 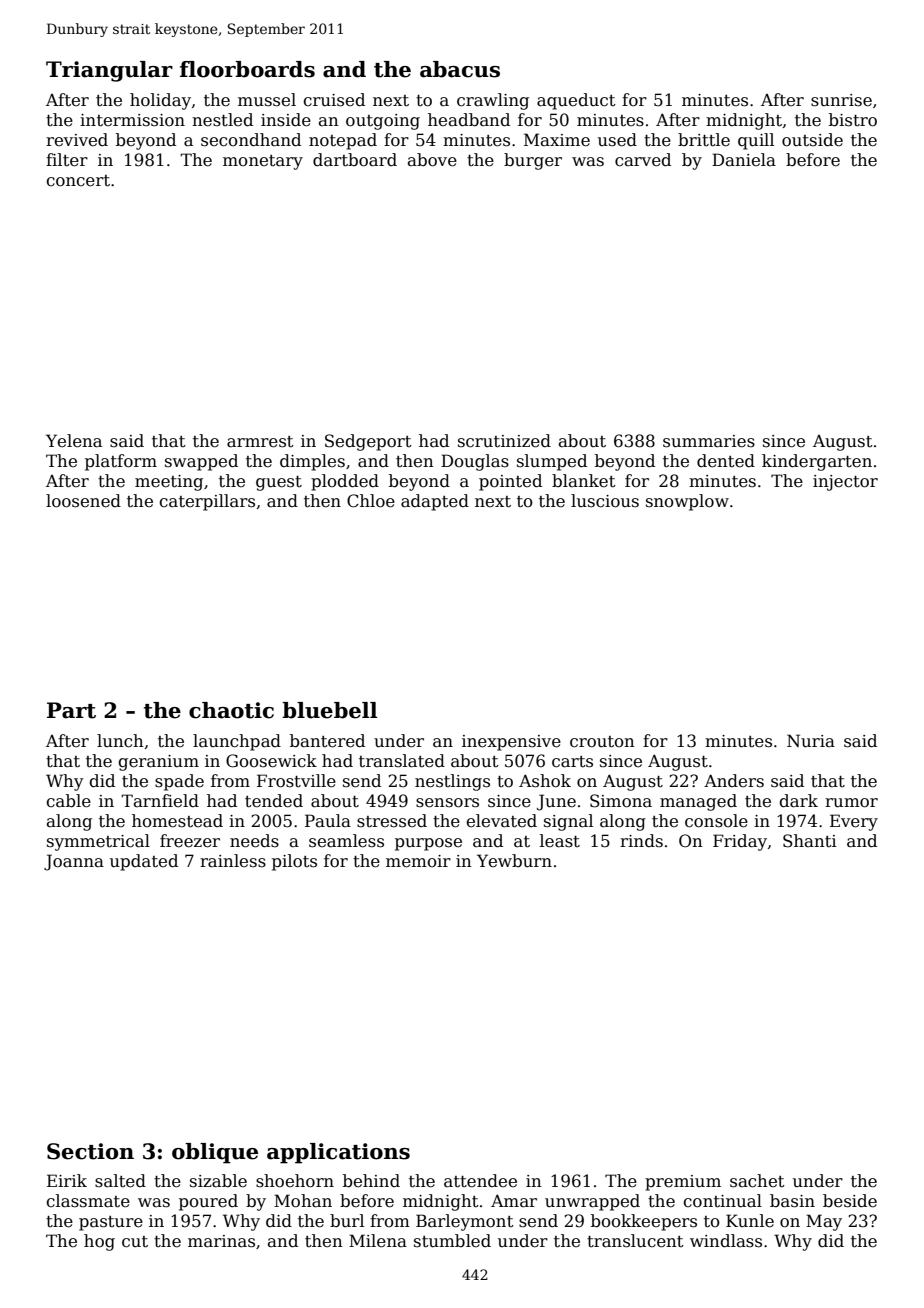 I want to click on May, so click(x=824, y=1222).
